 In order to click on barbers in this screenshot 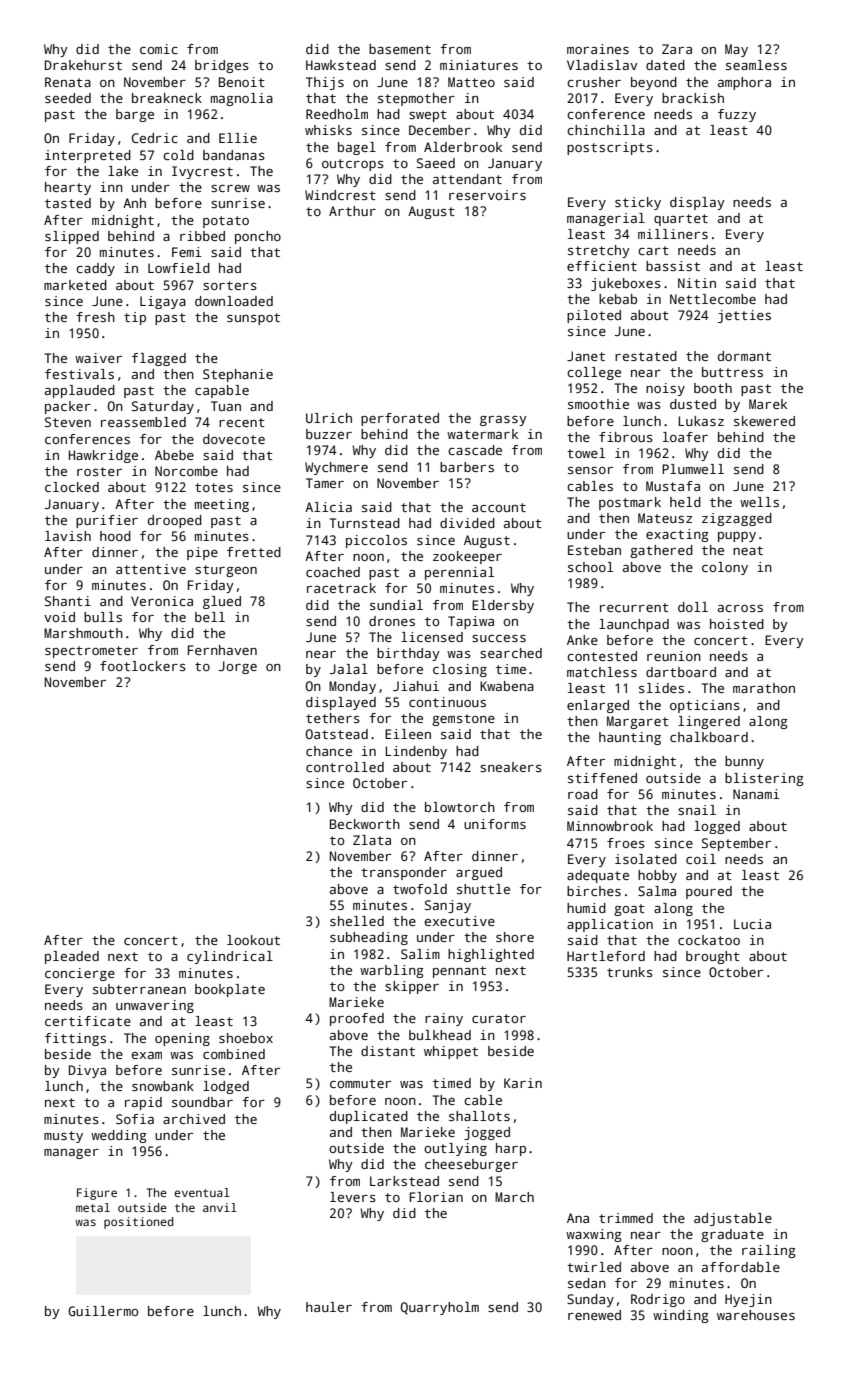, I will do `click(467, 467)`.
